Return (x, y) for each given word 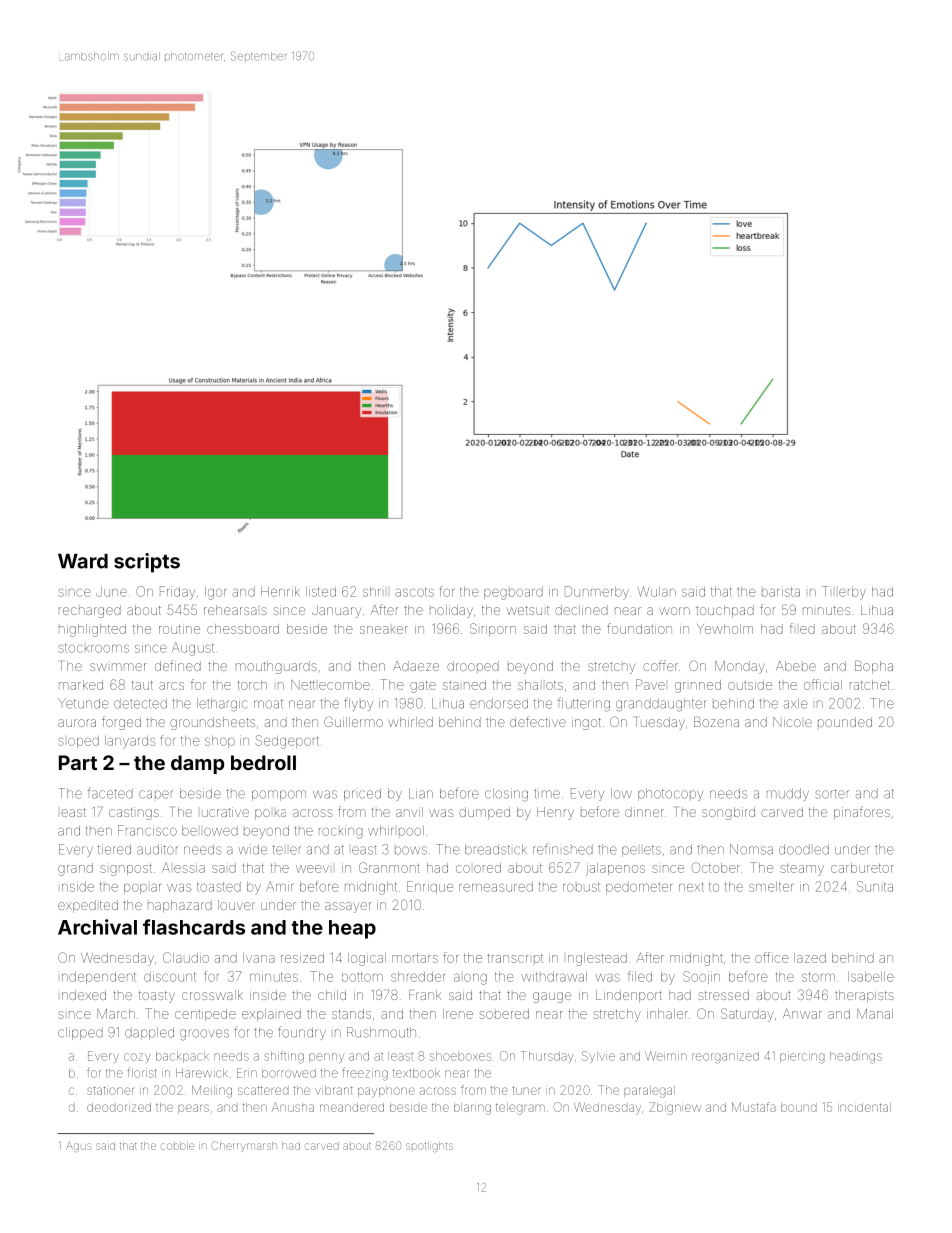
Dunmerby (597, 593)
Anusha (293, 1107)
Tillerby (844, 593)
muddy (788, 794)
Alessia (183, 868)
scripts (147, 563)
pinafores (862, 813)
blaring (472, 1109)
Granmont (389, 867)
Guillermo (353, 721)
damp (197, 764)
